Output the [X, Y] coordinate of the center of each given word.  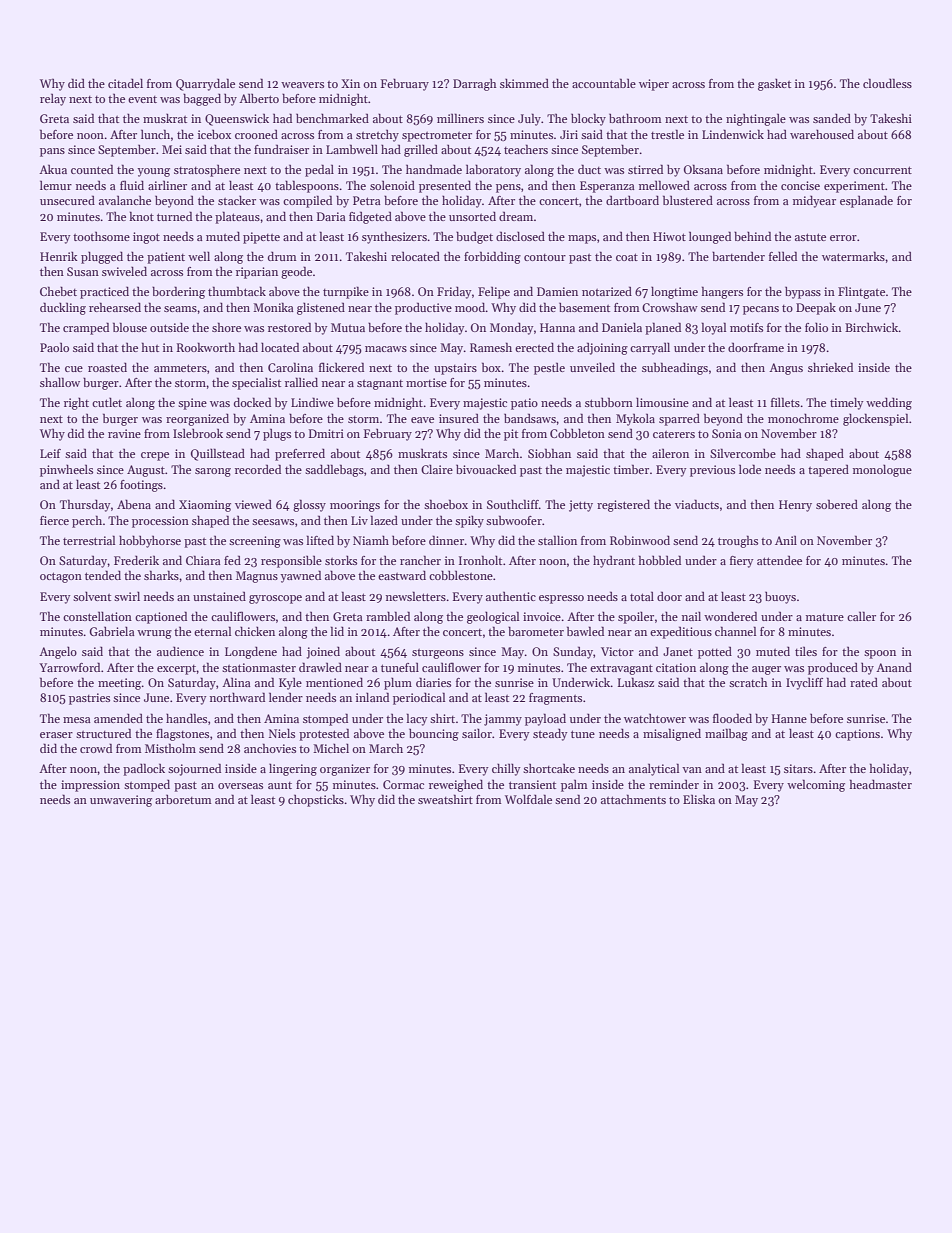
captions [857, 735]
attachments [633, 799]
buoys [780, 598]
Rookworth [205, 347]
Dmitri [326, 433]
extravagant [621, 669]
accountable [604, 83]
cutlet [107, 402]
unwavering [121, 801]
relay [53, 99]
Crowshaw [670, 307]
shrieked [830, 367]
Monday [512, 329]
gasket [774, 85]
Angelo [58, 652]
